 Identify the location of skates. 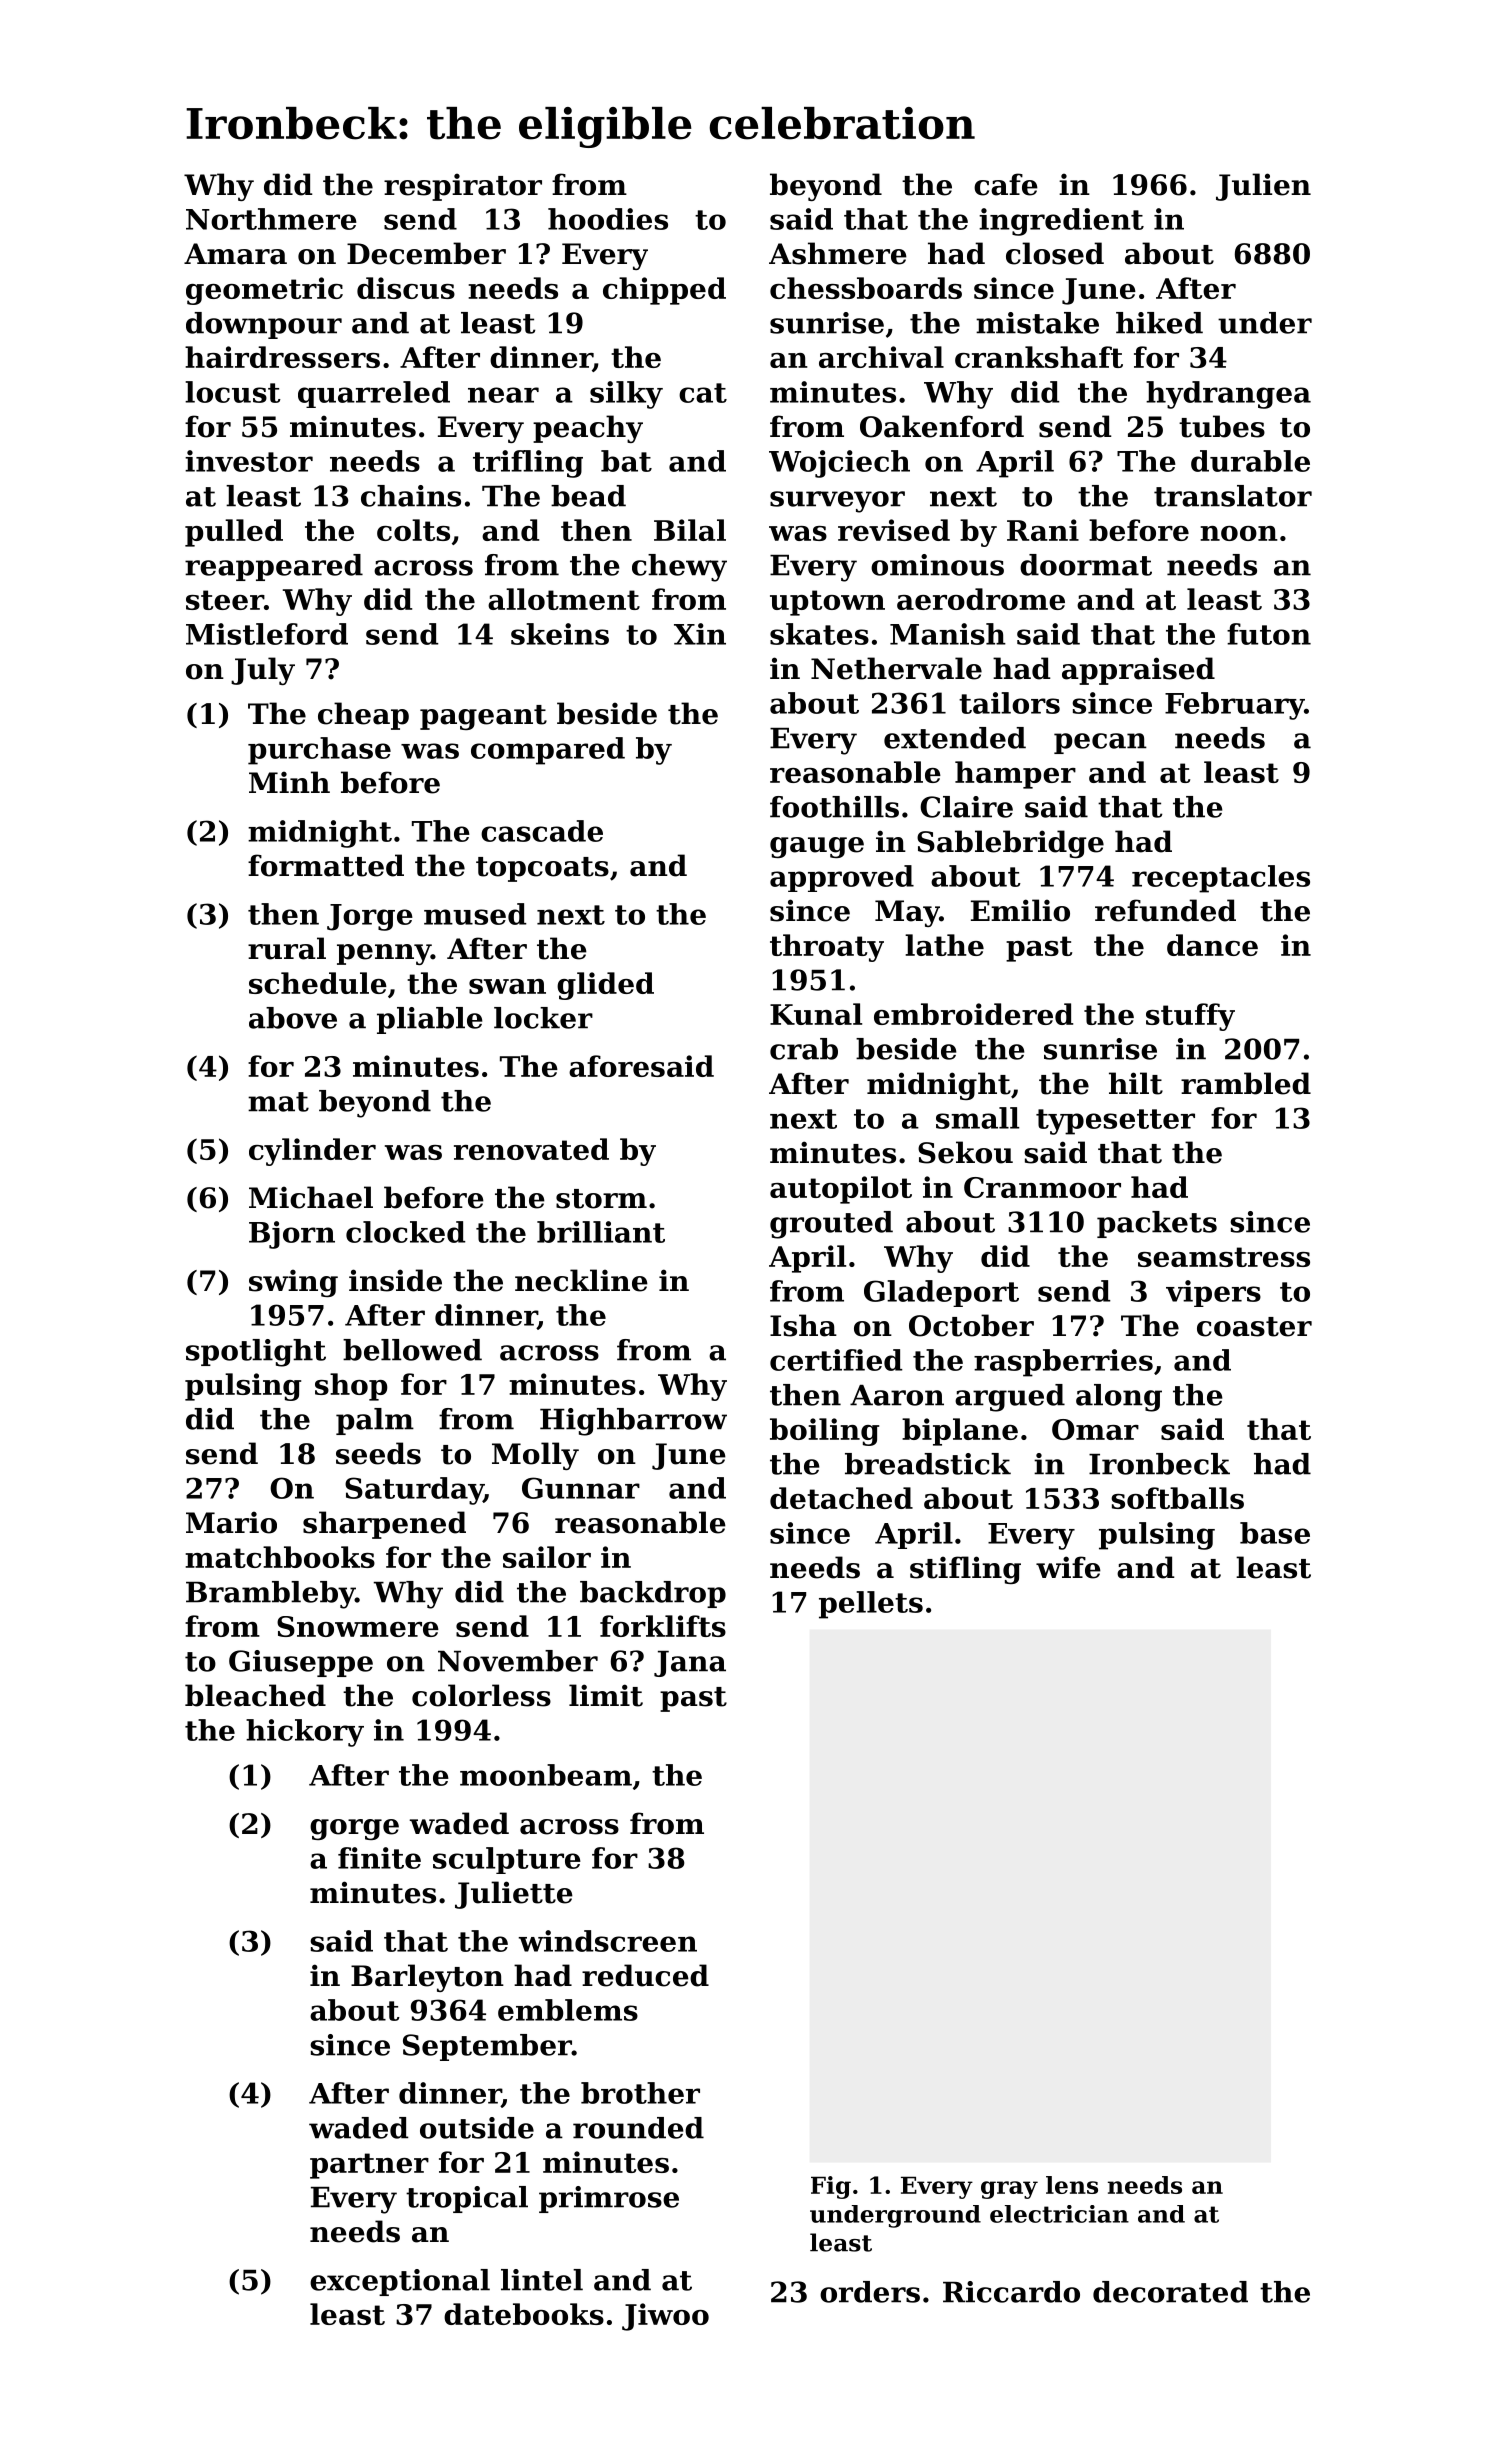
(819, 634).
